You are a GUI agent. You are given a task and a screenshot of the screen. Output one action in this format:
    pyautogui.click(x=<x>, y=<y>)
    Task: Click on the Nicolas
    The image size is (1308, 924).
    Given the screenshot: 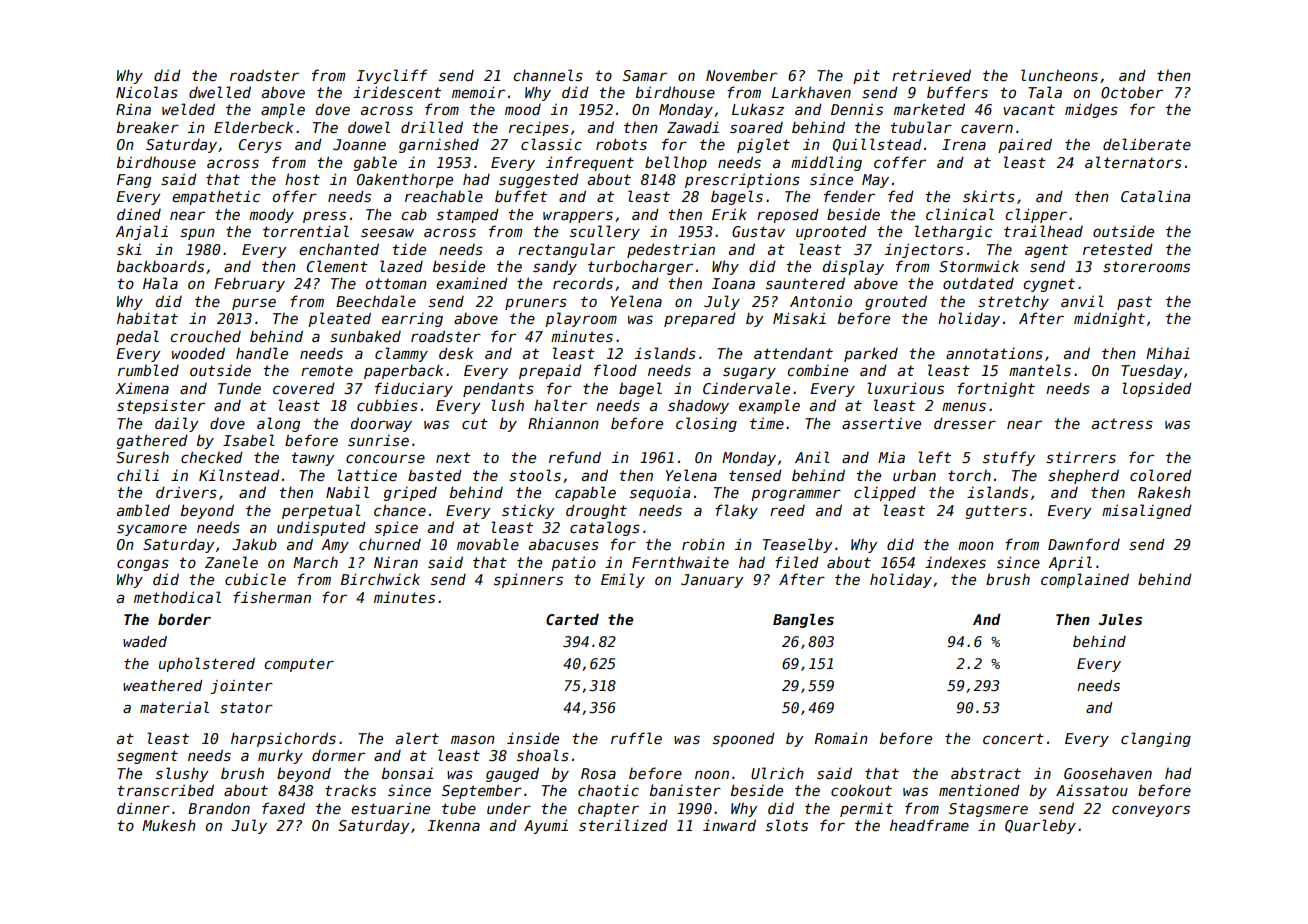 What is the action you would take?
    pyautogui.click(x=147, y=92)
